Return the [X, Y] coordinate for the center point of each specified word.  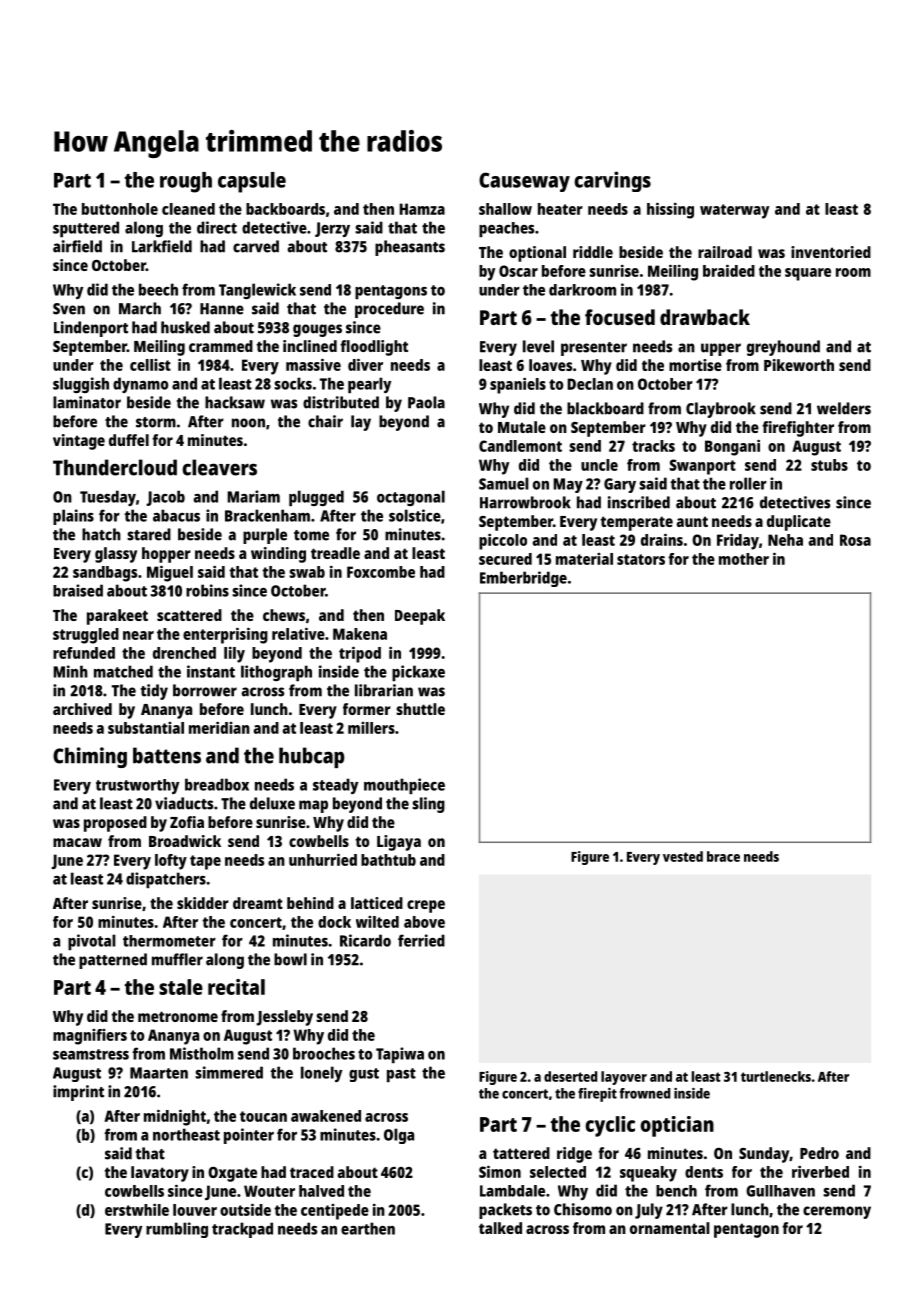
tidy [154, 692]
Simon [500, 1171]
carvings [612, 181]
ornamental [670, 1228]
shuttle [420, 709]
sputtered [86, 229]
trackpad [242, 1230]
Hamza [422, 209]
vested [683, 856]
